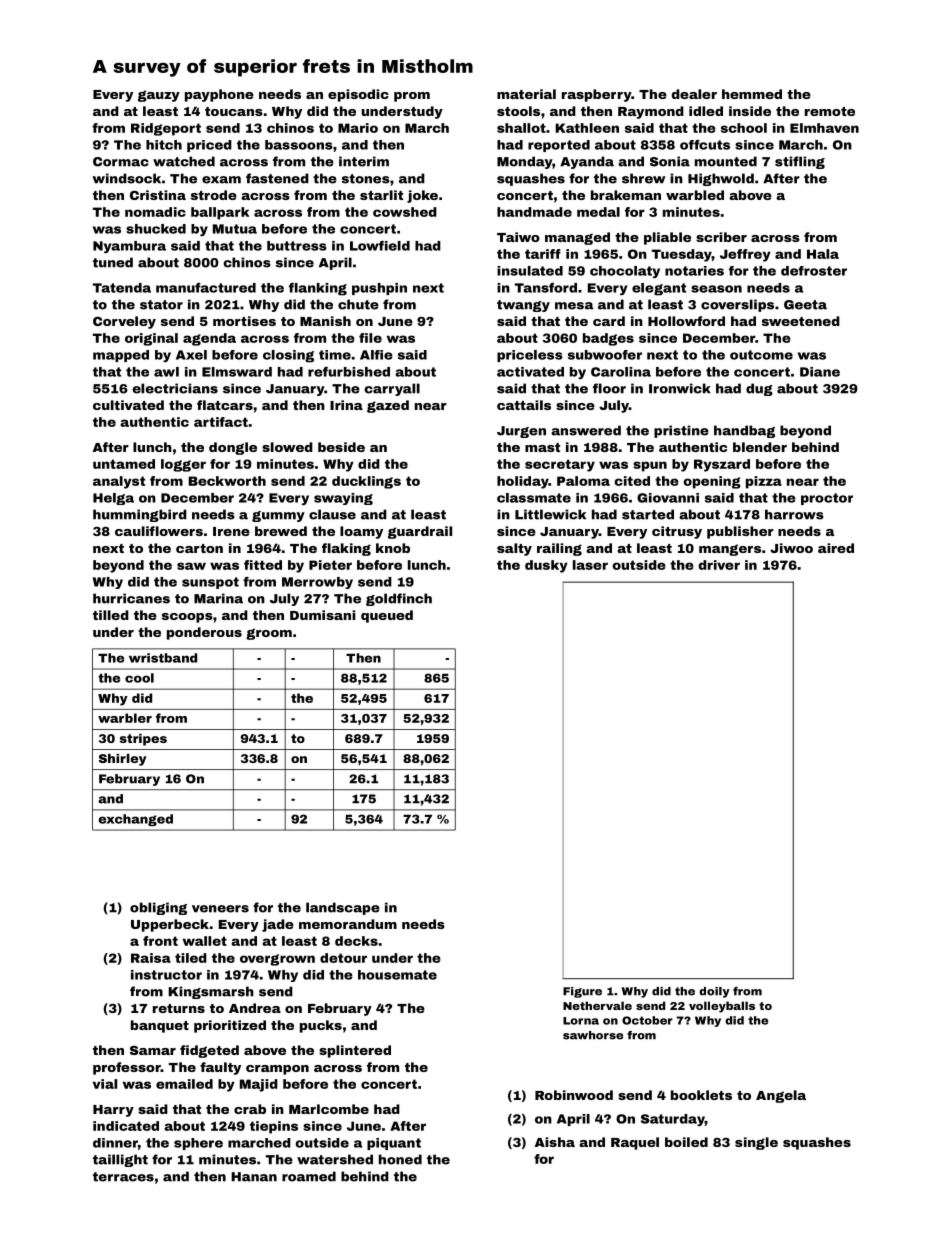  Describe the element at coordinates (830, 111) in the image. I see `remote` at that location.
